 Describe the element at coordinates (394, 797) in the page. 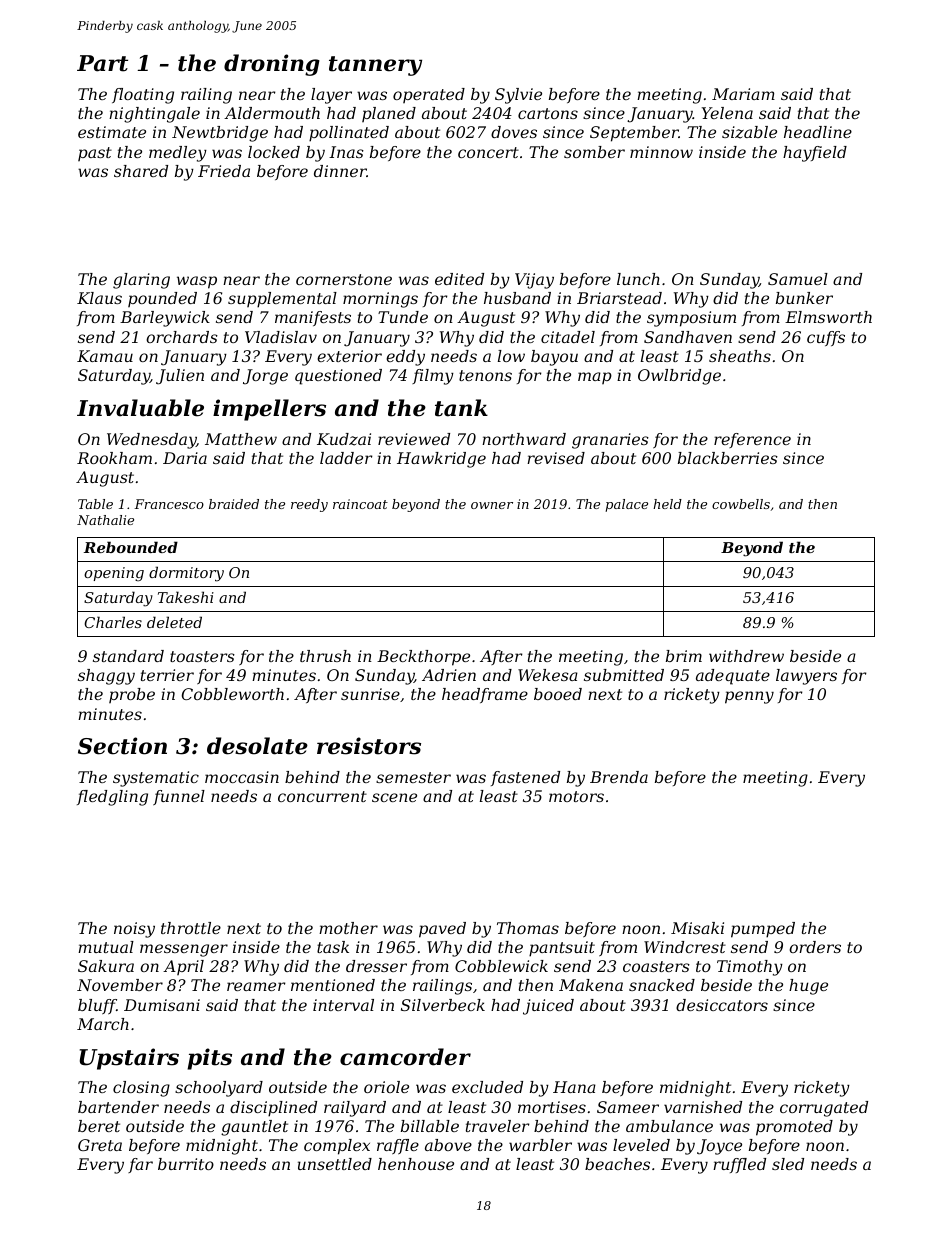

I see `scene` at that location.
